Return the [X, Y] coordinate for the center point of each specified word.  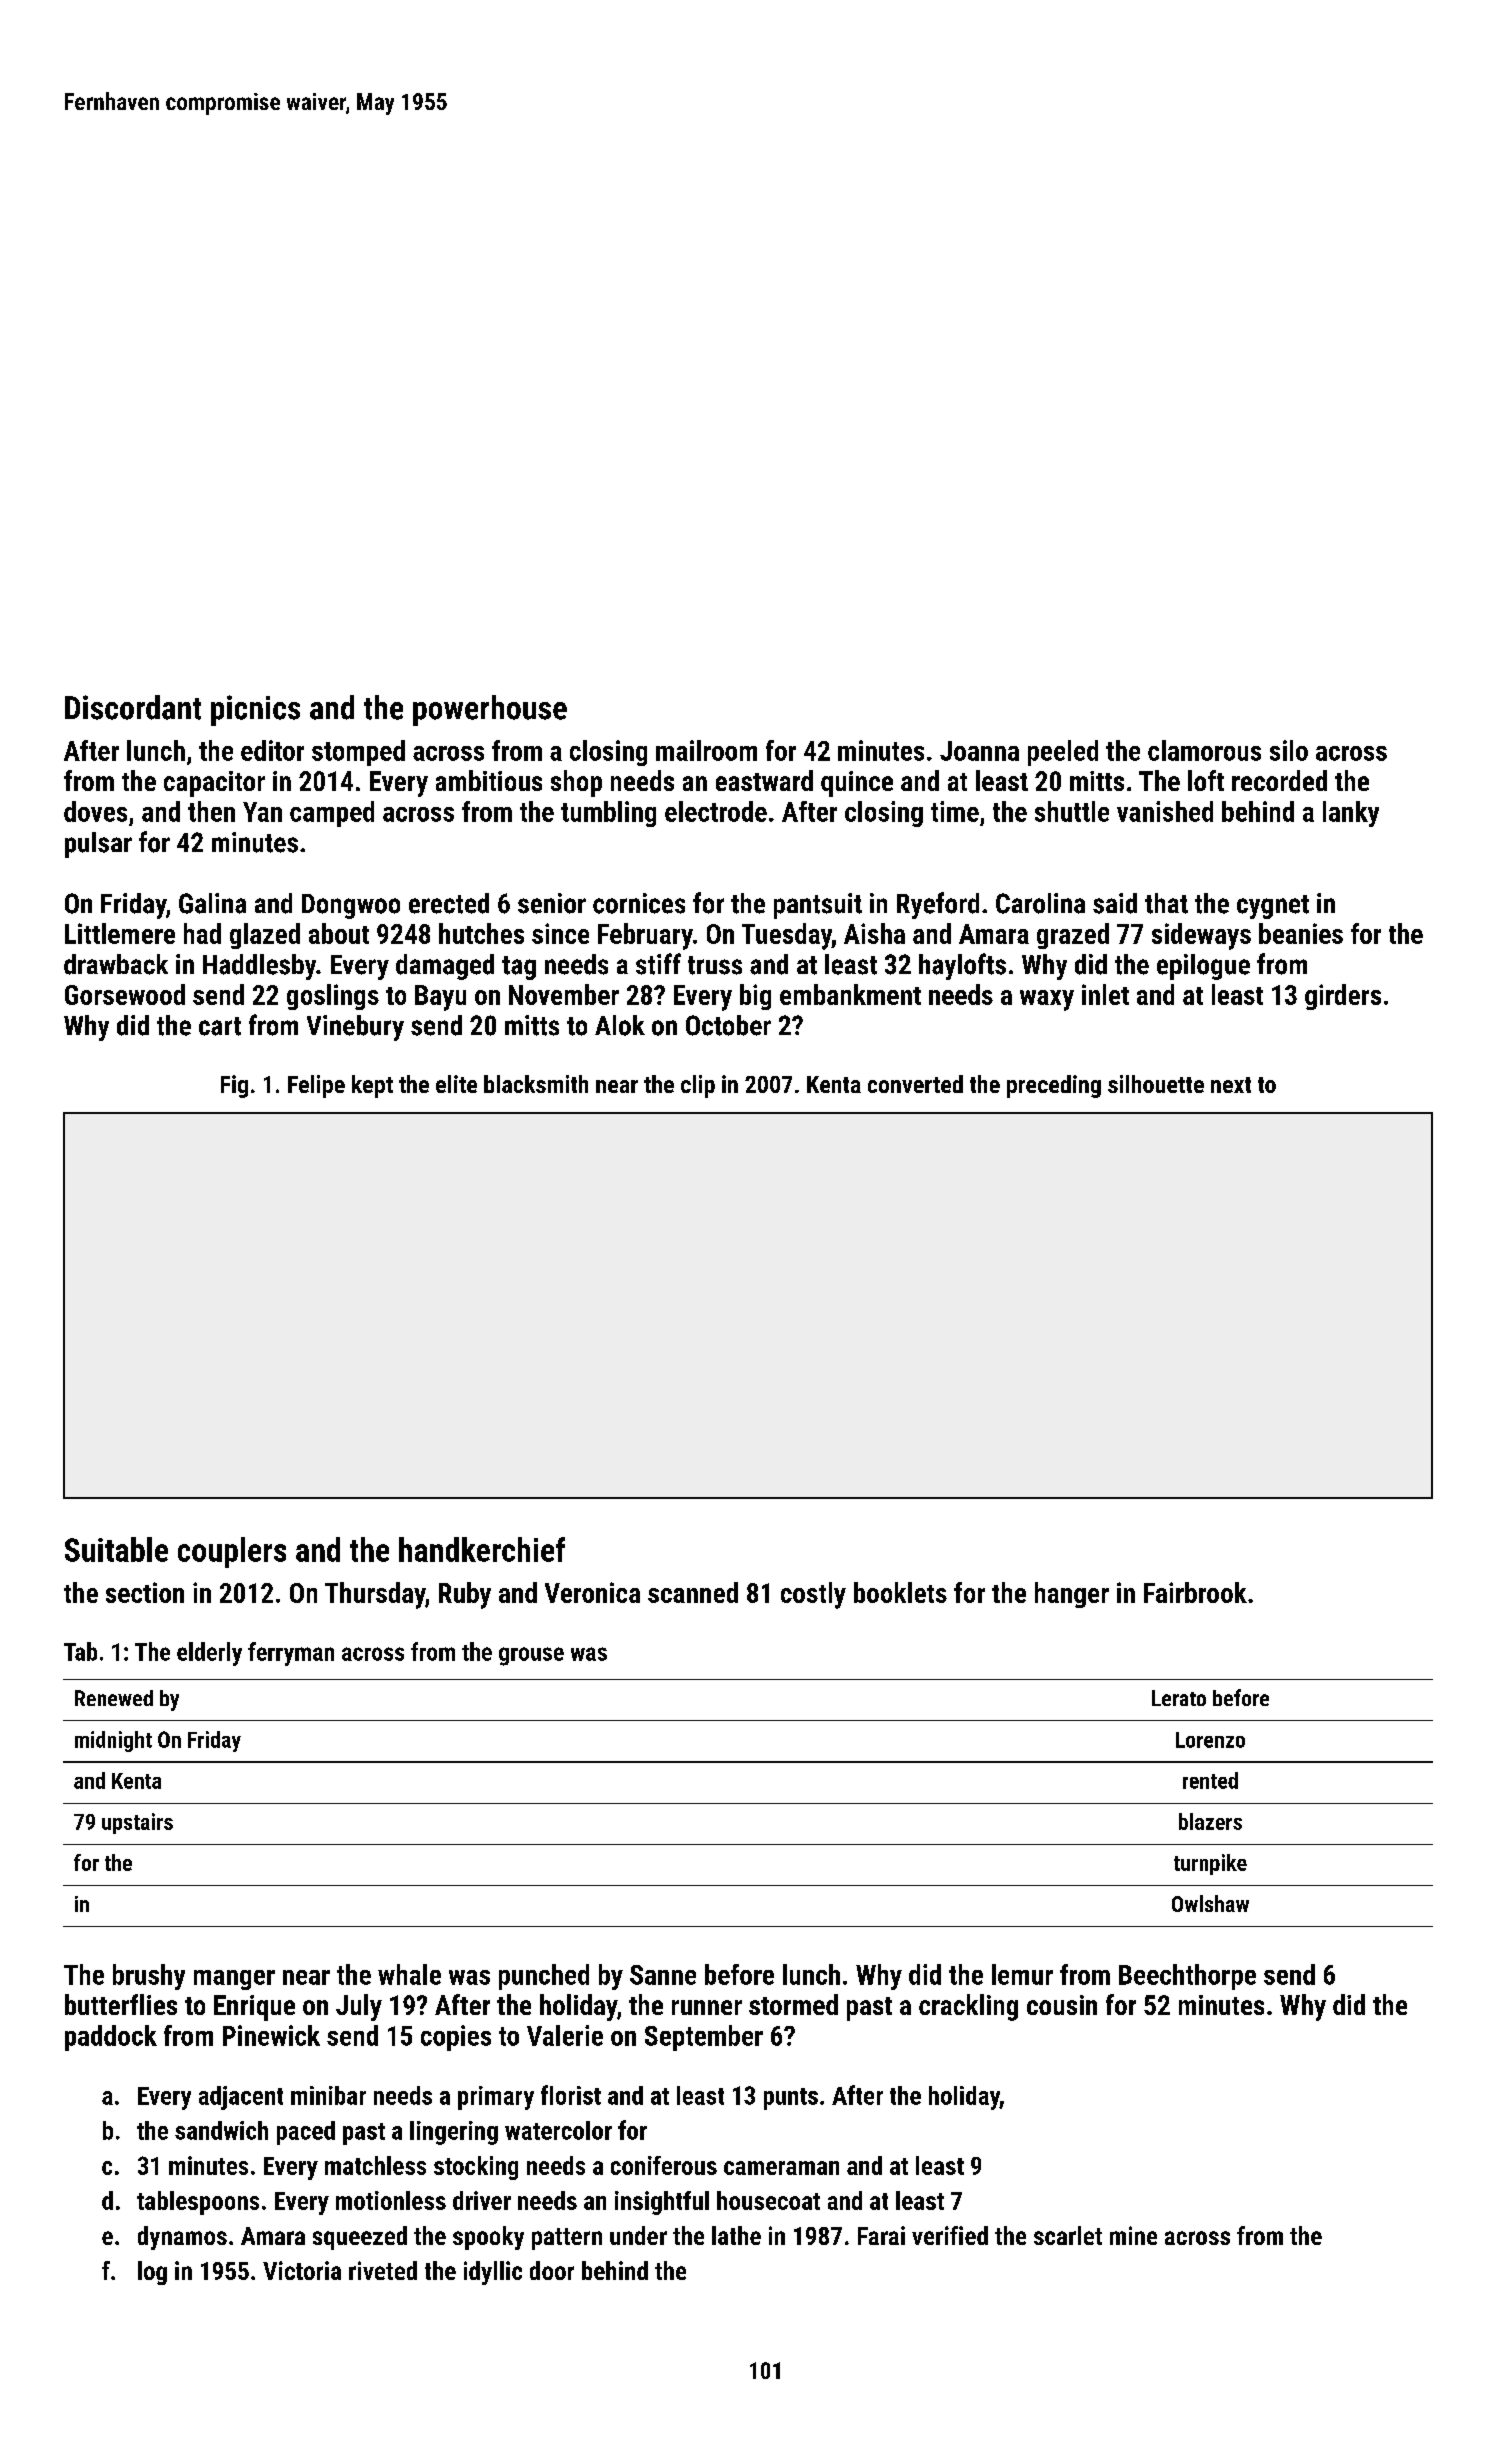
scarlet [1068, 2235]
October [728, 1025]
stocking [476, 2168]
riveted [383, 2270]
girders [1343, 997]
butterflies [121, 2004]
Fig [234, 1086]
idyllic [493, 2273]
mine [1133, 2235]
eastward [764, 780]
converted [915, 1084]
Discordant [133, 707]
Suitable [116, 1549]
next [1231, 1085]
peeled [1063, 753]
